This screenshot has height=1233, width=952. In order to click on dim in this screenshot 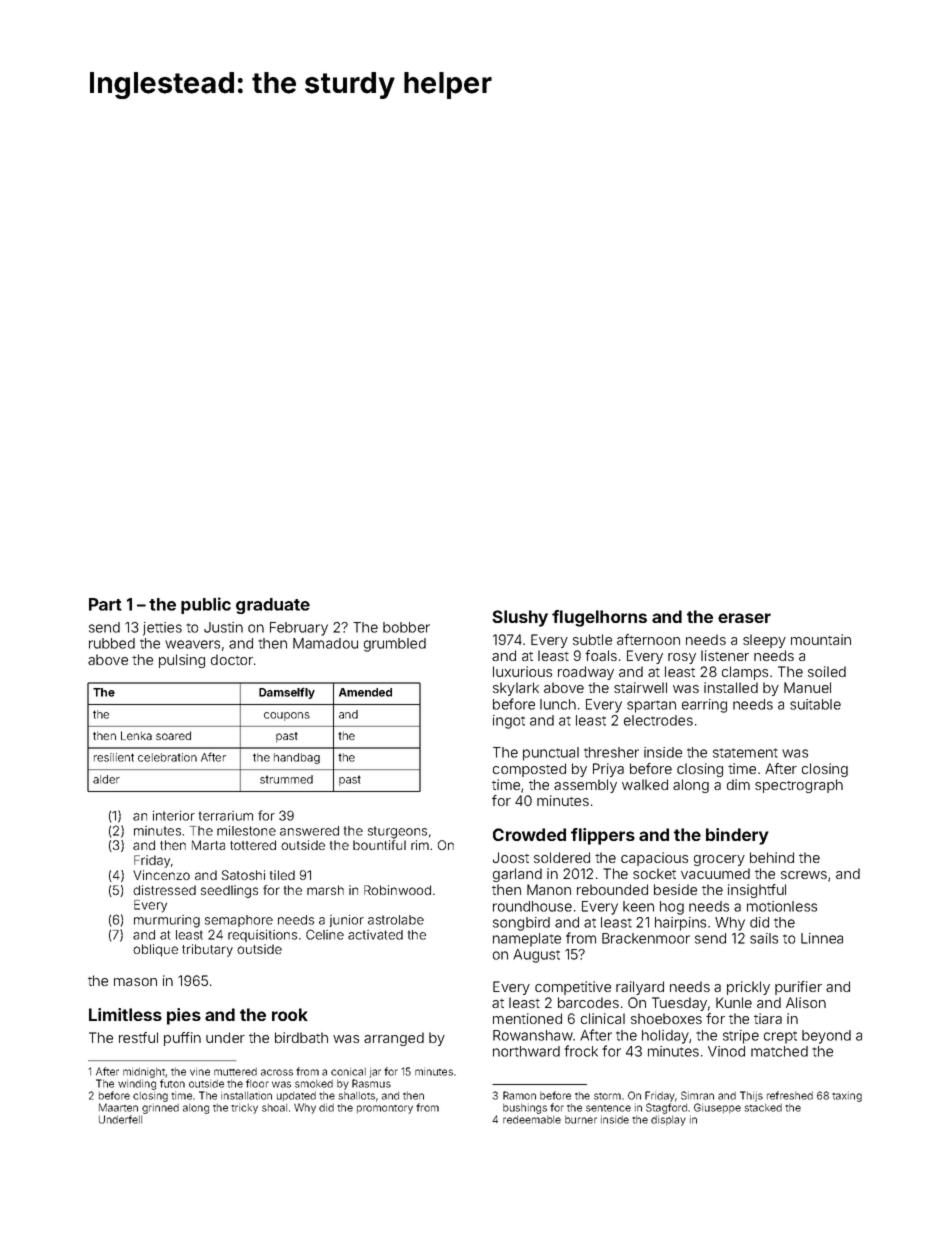, I will do `click(738, 784)`.
